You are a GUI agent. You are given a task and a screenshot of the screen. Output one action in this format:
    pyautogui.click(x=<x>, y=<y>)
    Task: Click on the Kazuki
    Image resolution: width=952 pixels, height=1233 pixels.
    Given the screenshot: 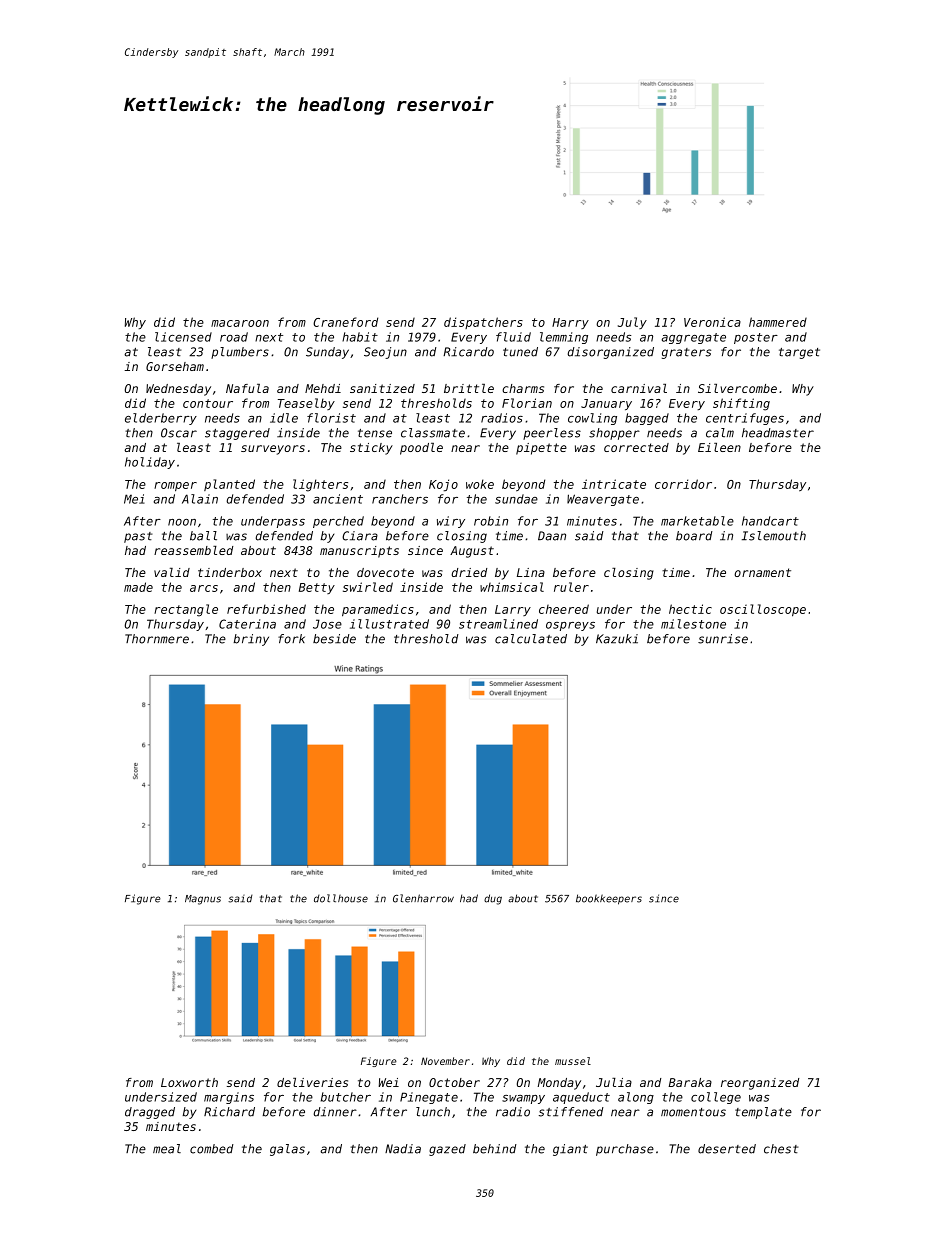 What is the action you would take?
    pyautogui.click(x=617, y=639)
